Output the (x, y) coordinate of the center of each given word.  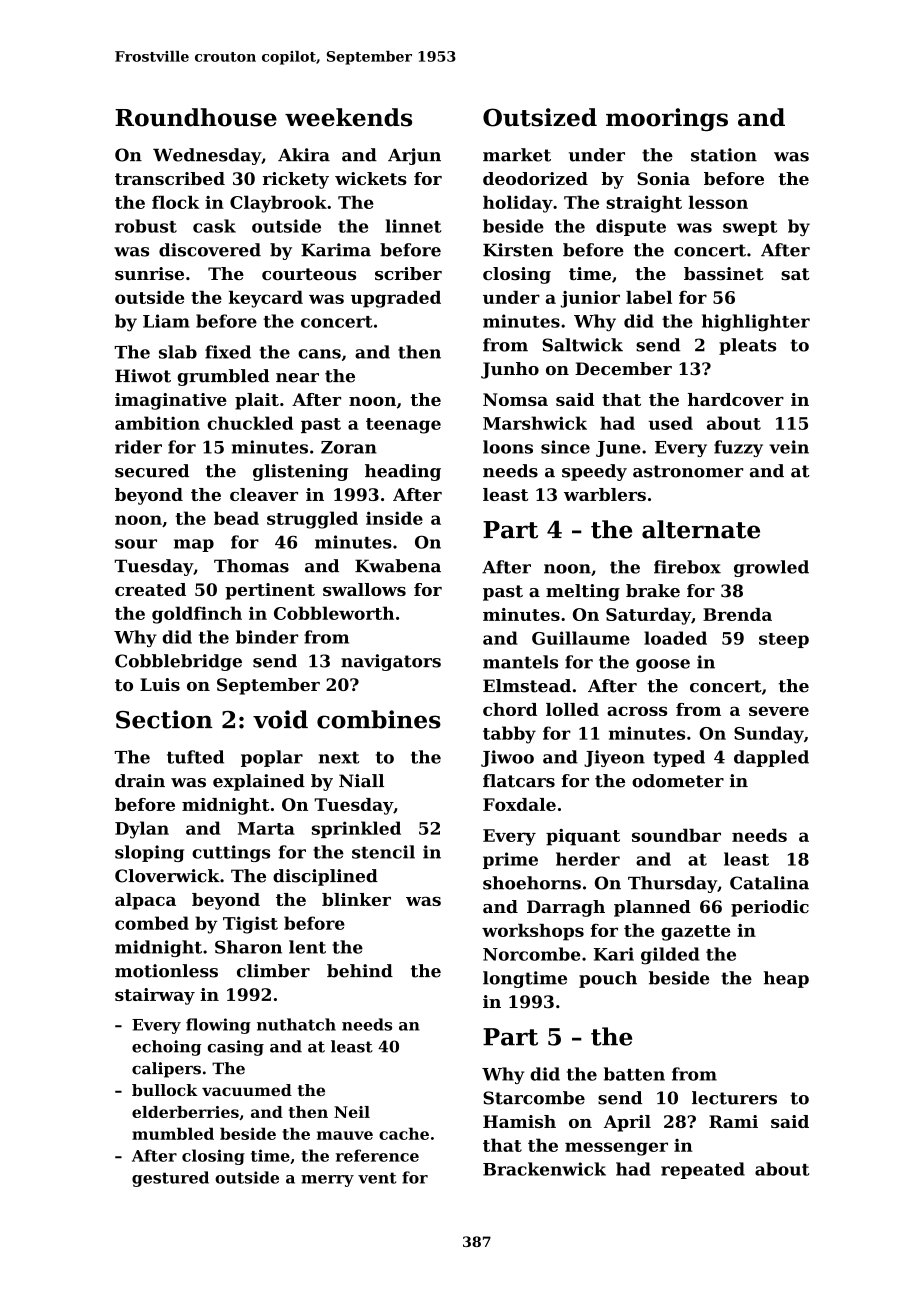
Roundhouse (196, 117)
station (724, 155)
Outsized (540, 117)
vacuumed (247, 1090)
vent (377, 1178)
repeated (703, 1170)
